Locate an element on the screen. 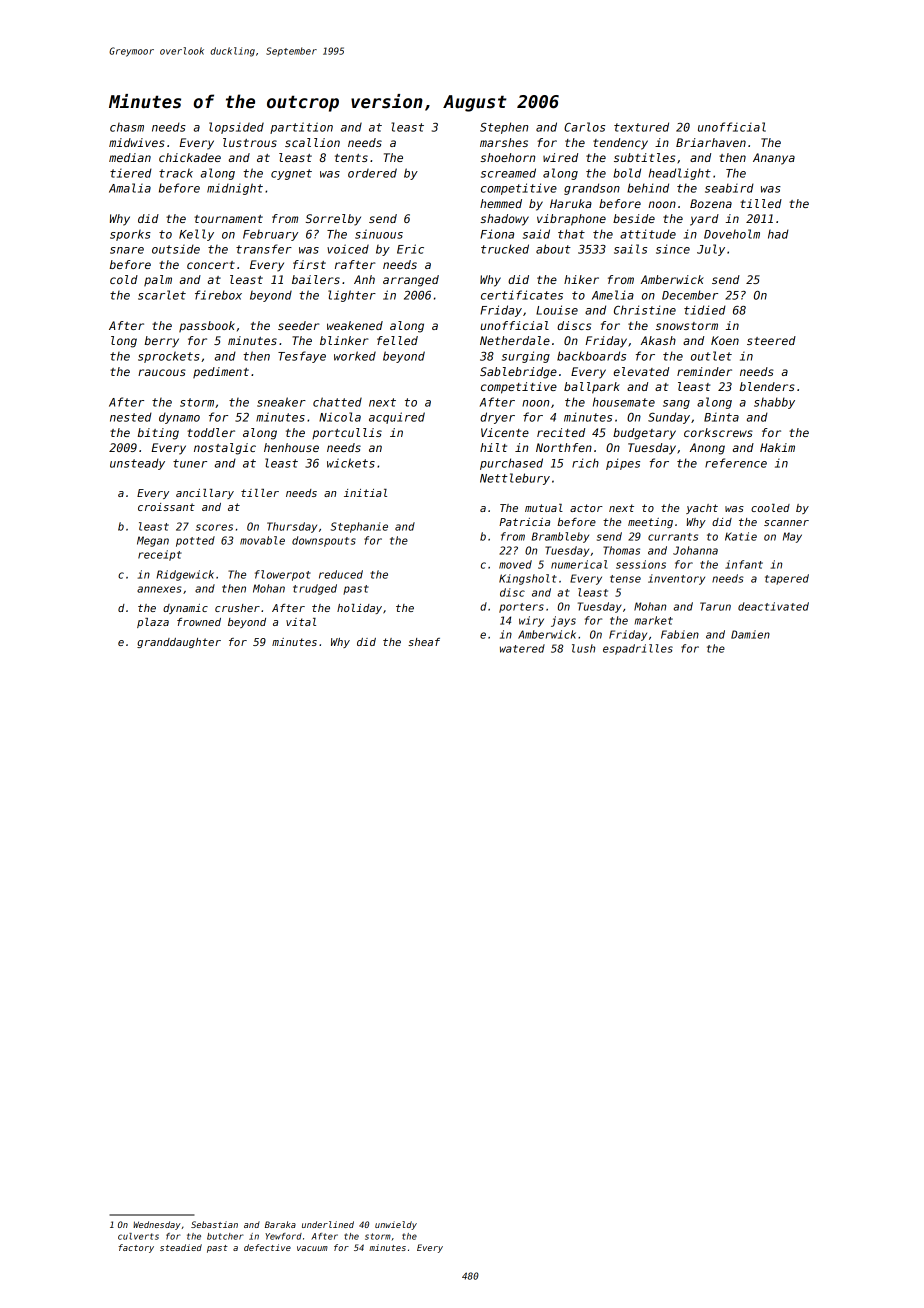 The height and width of the screenshot is (1308, 924). chickadee is located at coordinates (190, 157).
